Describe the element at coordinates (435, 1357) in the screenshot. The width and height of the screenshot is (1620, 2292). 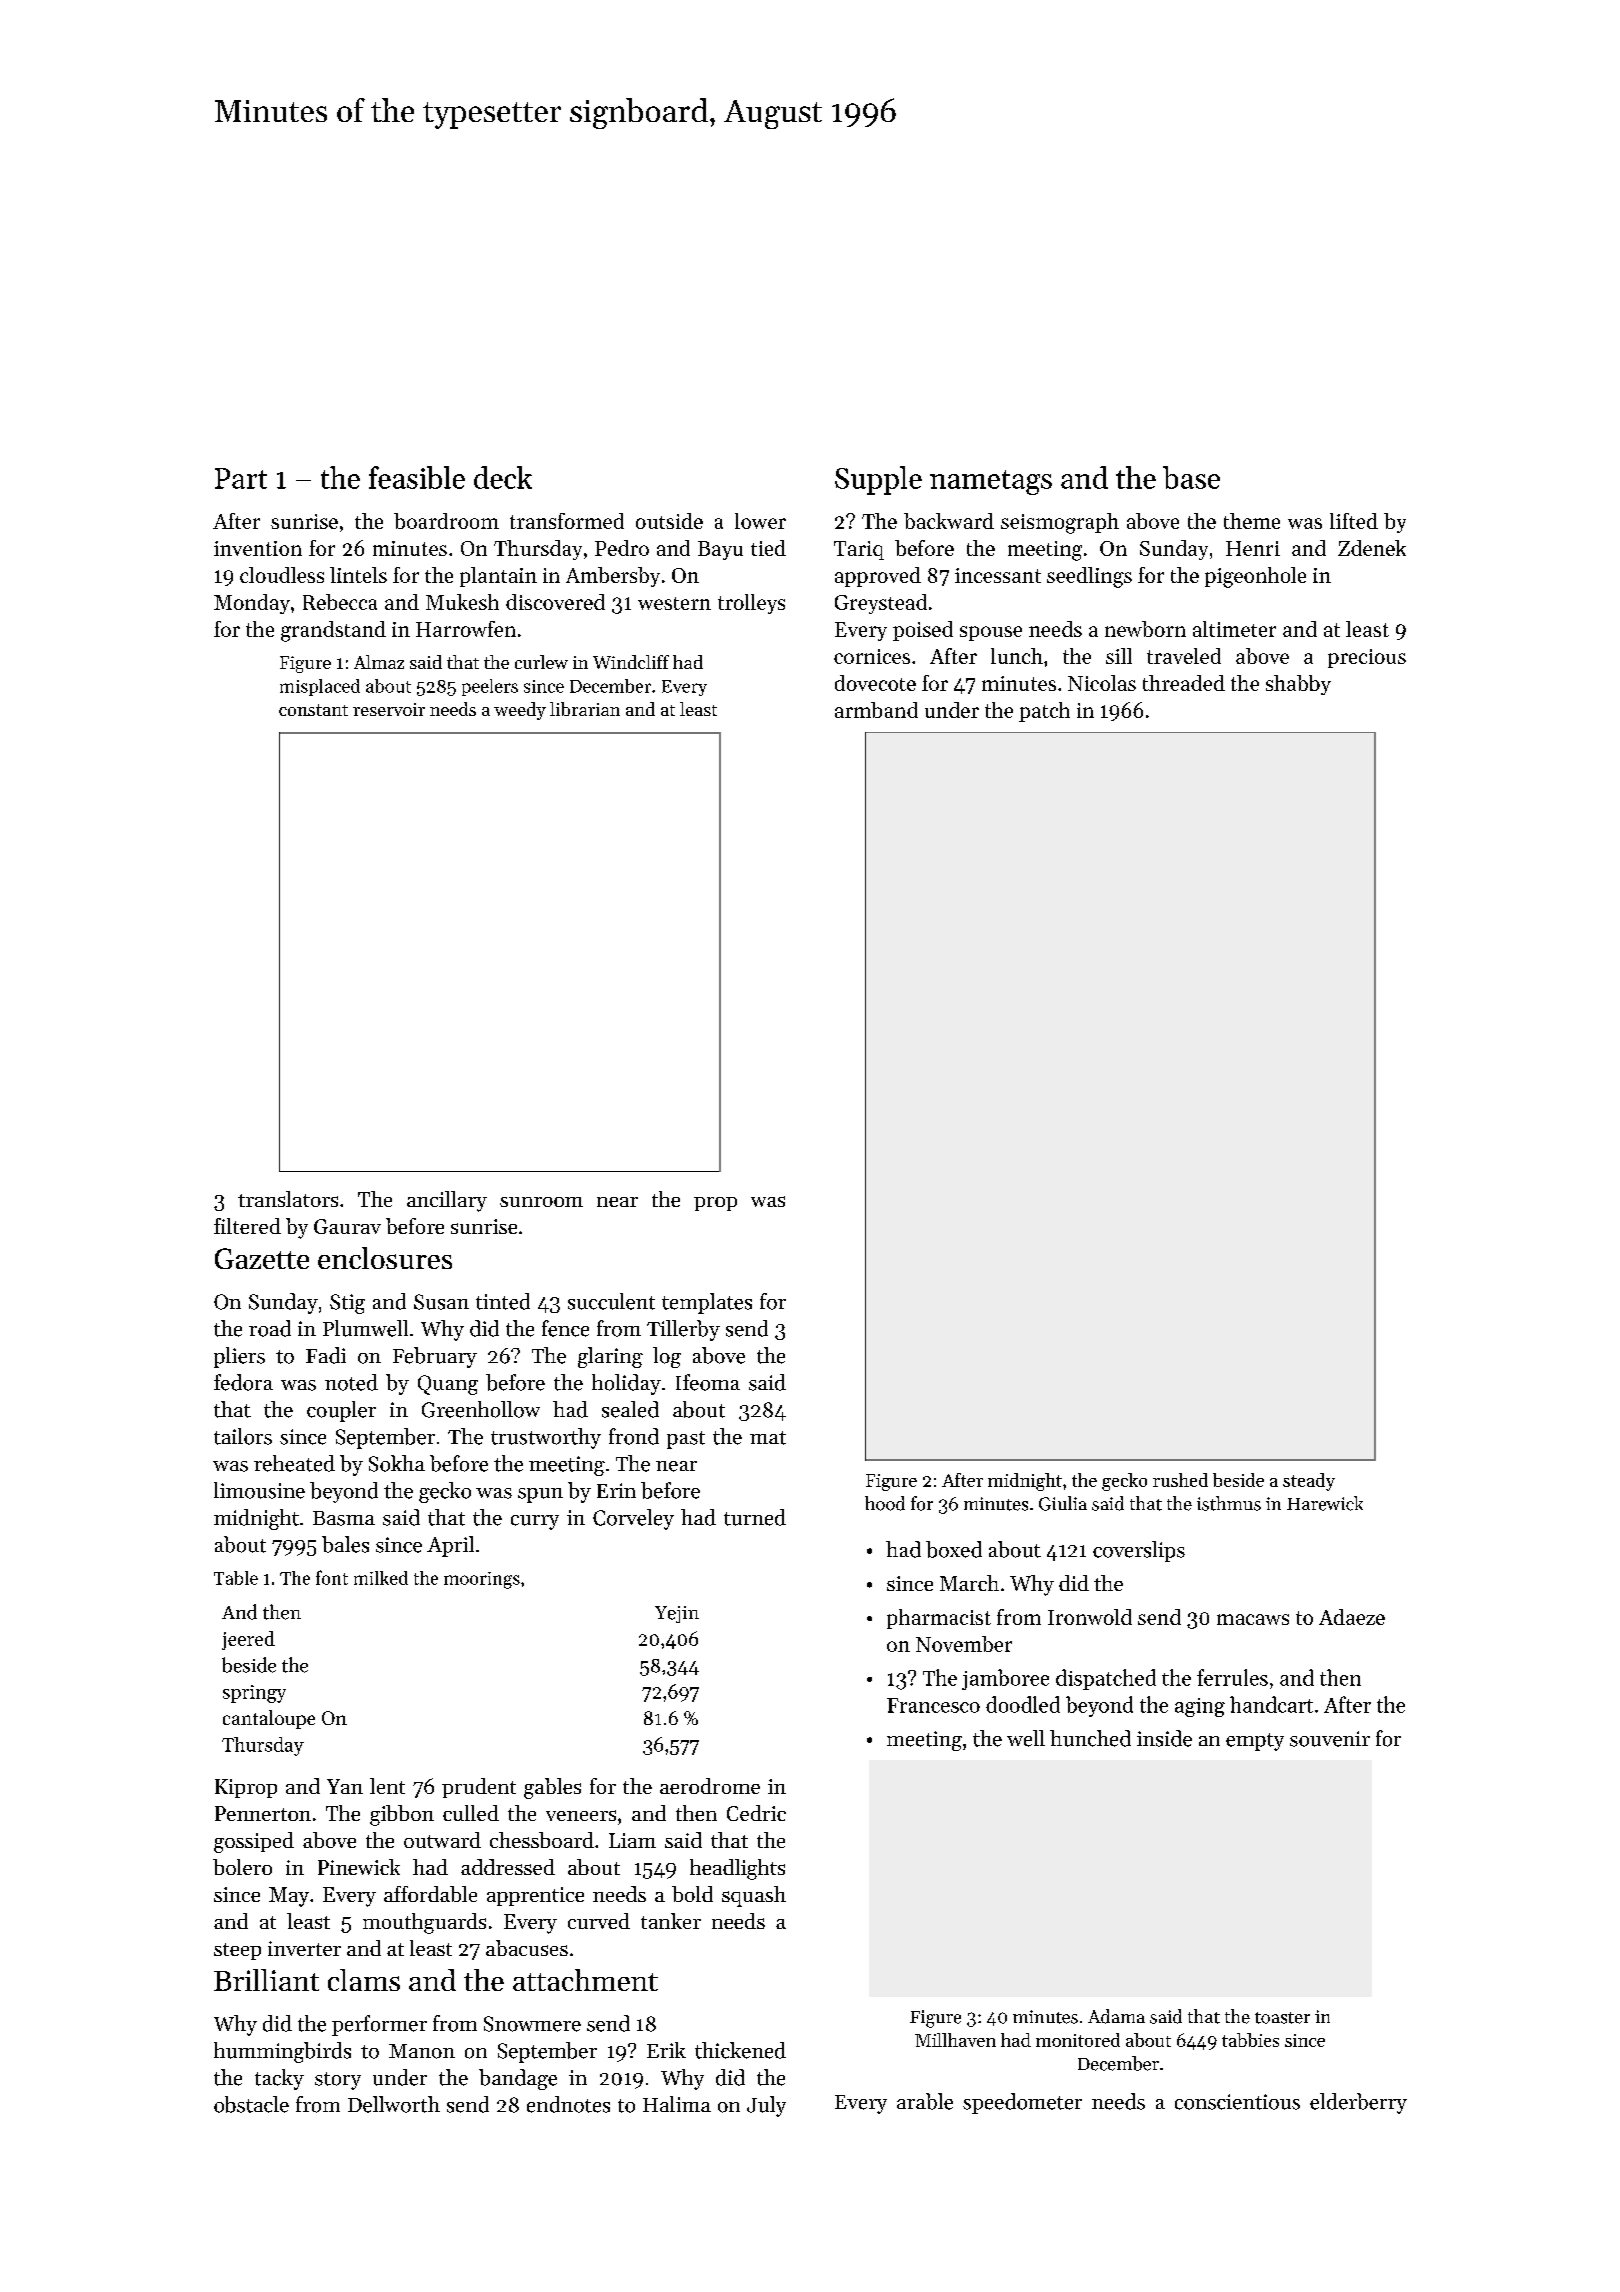
I see `February` at that location.
